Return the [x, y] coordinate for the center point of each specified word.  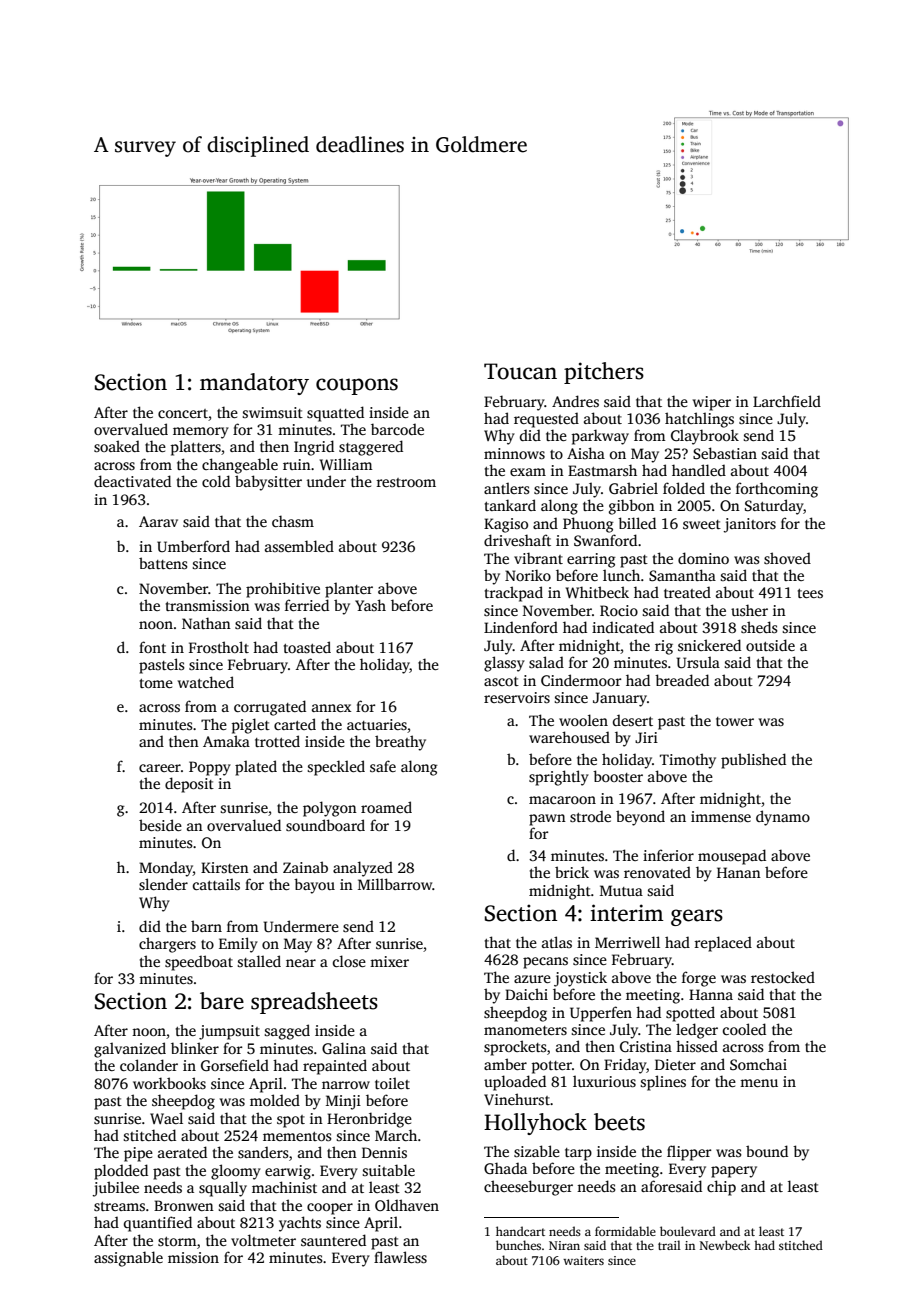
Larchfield [787, 401]
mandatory [254, 384]
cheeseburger [528, 1188]
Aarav [158, 521]
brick [572, 872]
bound [767, 1151]
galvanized [130, 1050]
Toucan [520, 371]
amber [505, 1064]
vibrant [538, 558]
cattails [216, 884]
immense [721, 816]
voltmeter [263, 1240]
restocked [783, 977]
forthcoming [777, 490]
